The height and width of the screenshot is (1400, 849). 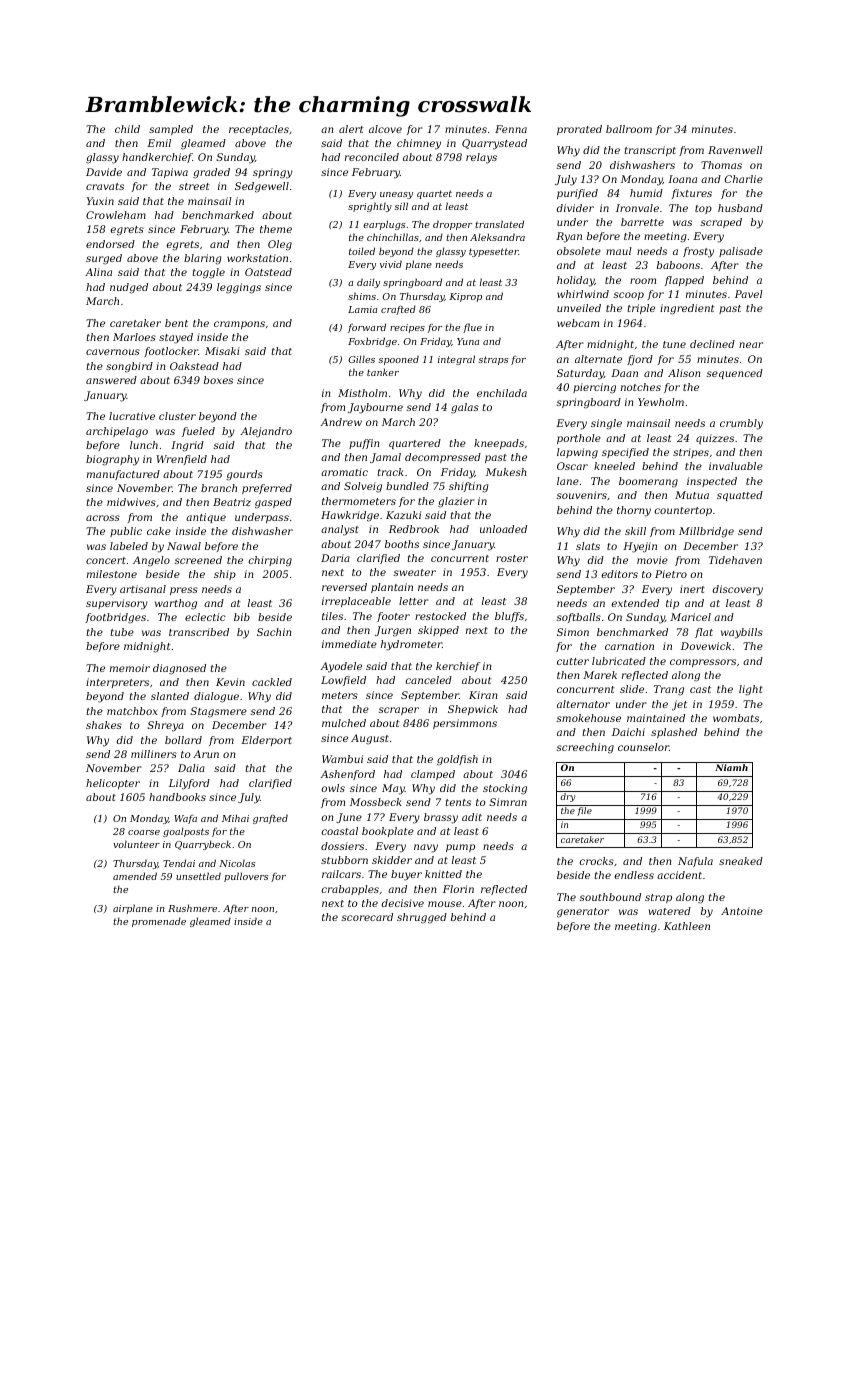 What do you see at coordinates (159, 922) in the screenshot?
I see `promenade` at bounding box center [159, 922].
